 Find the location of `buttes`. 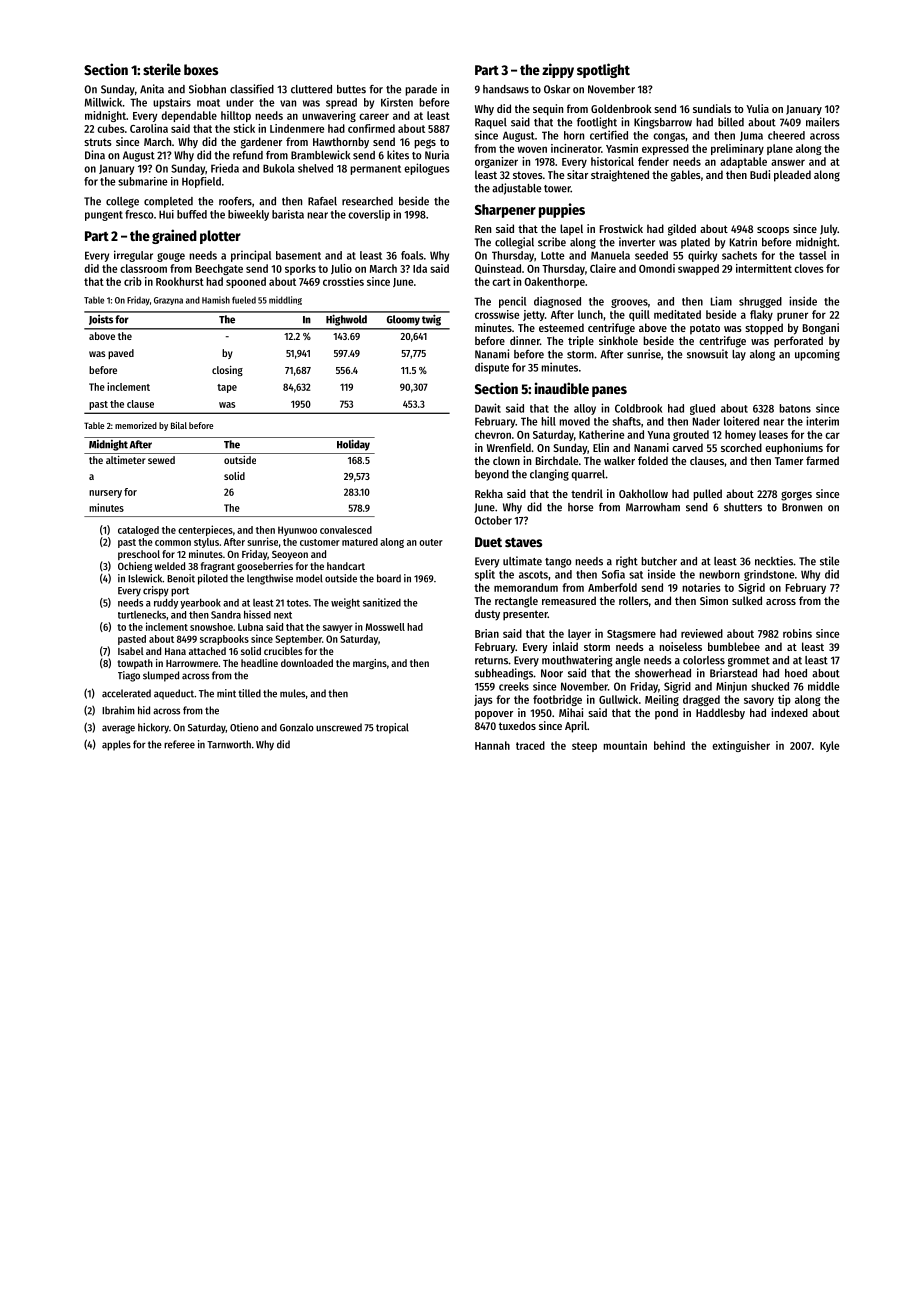

buttes is located at coordinates (351, 89).
